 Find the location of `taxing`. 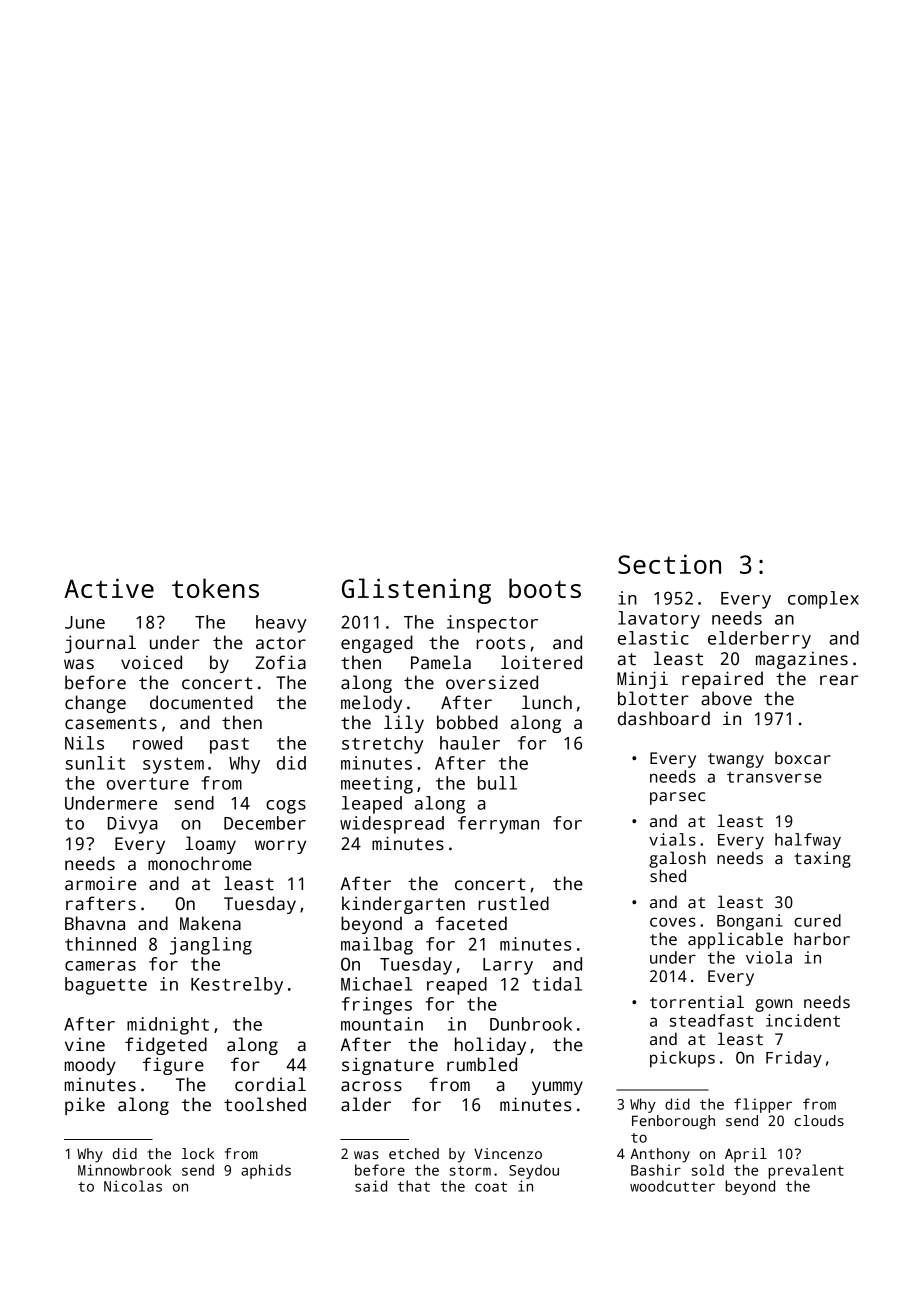

taxing is located at coordinates (822, 859).
